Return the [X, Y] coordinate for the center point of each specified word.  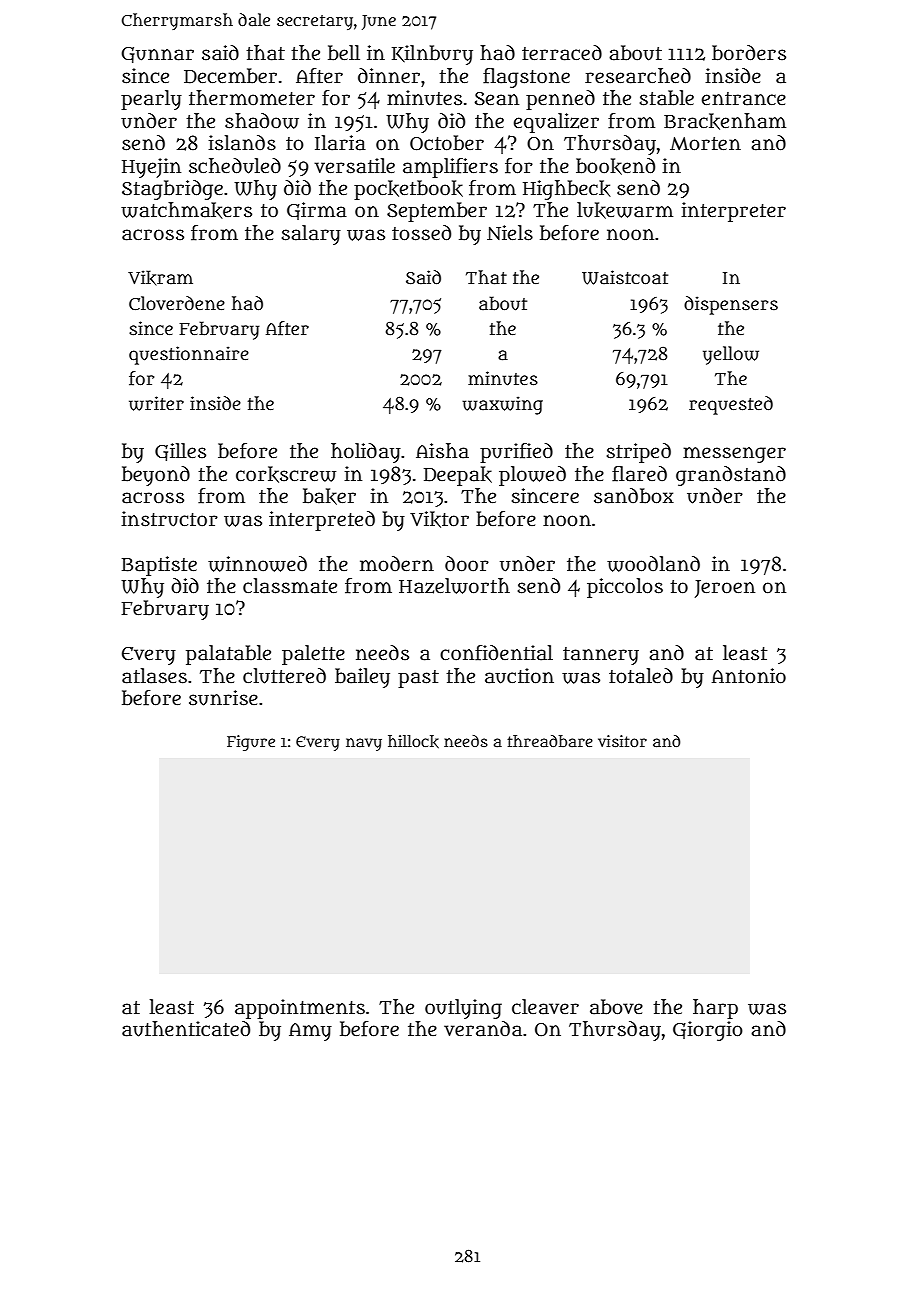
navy [364, 744]
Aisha [442, 451]
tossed [421, 233]
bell [344, 53]
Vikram [160, 278]
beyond [156, 476]
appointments [300, 1009]
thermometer [252, 98]
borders [749, 53]
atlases [154, 676]
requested [731, 405]
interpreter [734, 212]
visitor [622, 741]
